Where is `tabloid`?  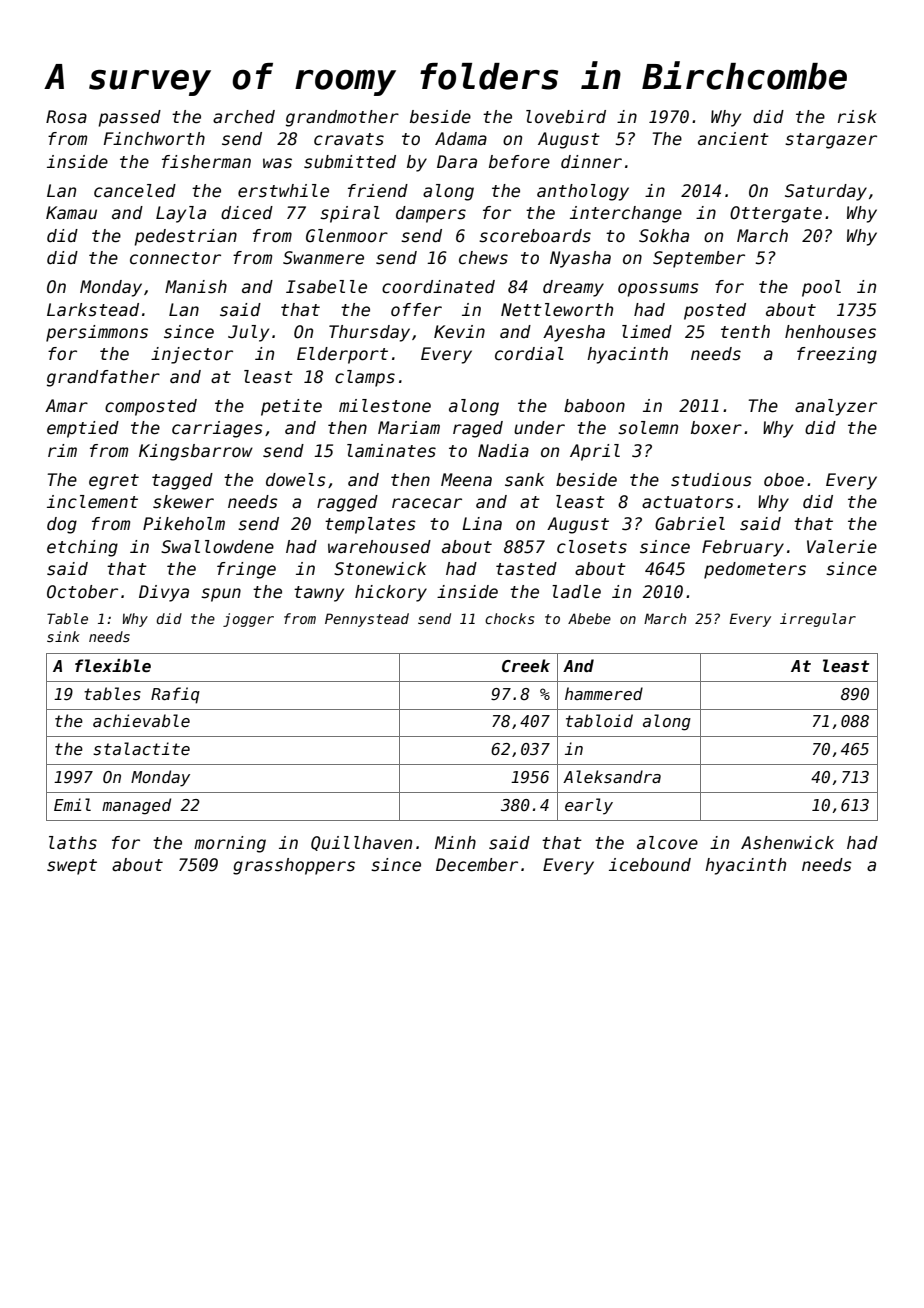 tabloid is located at coordinates (599, 720).
